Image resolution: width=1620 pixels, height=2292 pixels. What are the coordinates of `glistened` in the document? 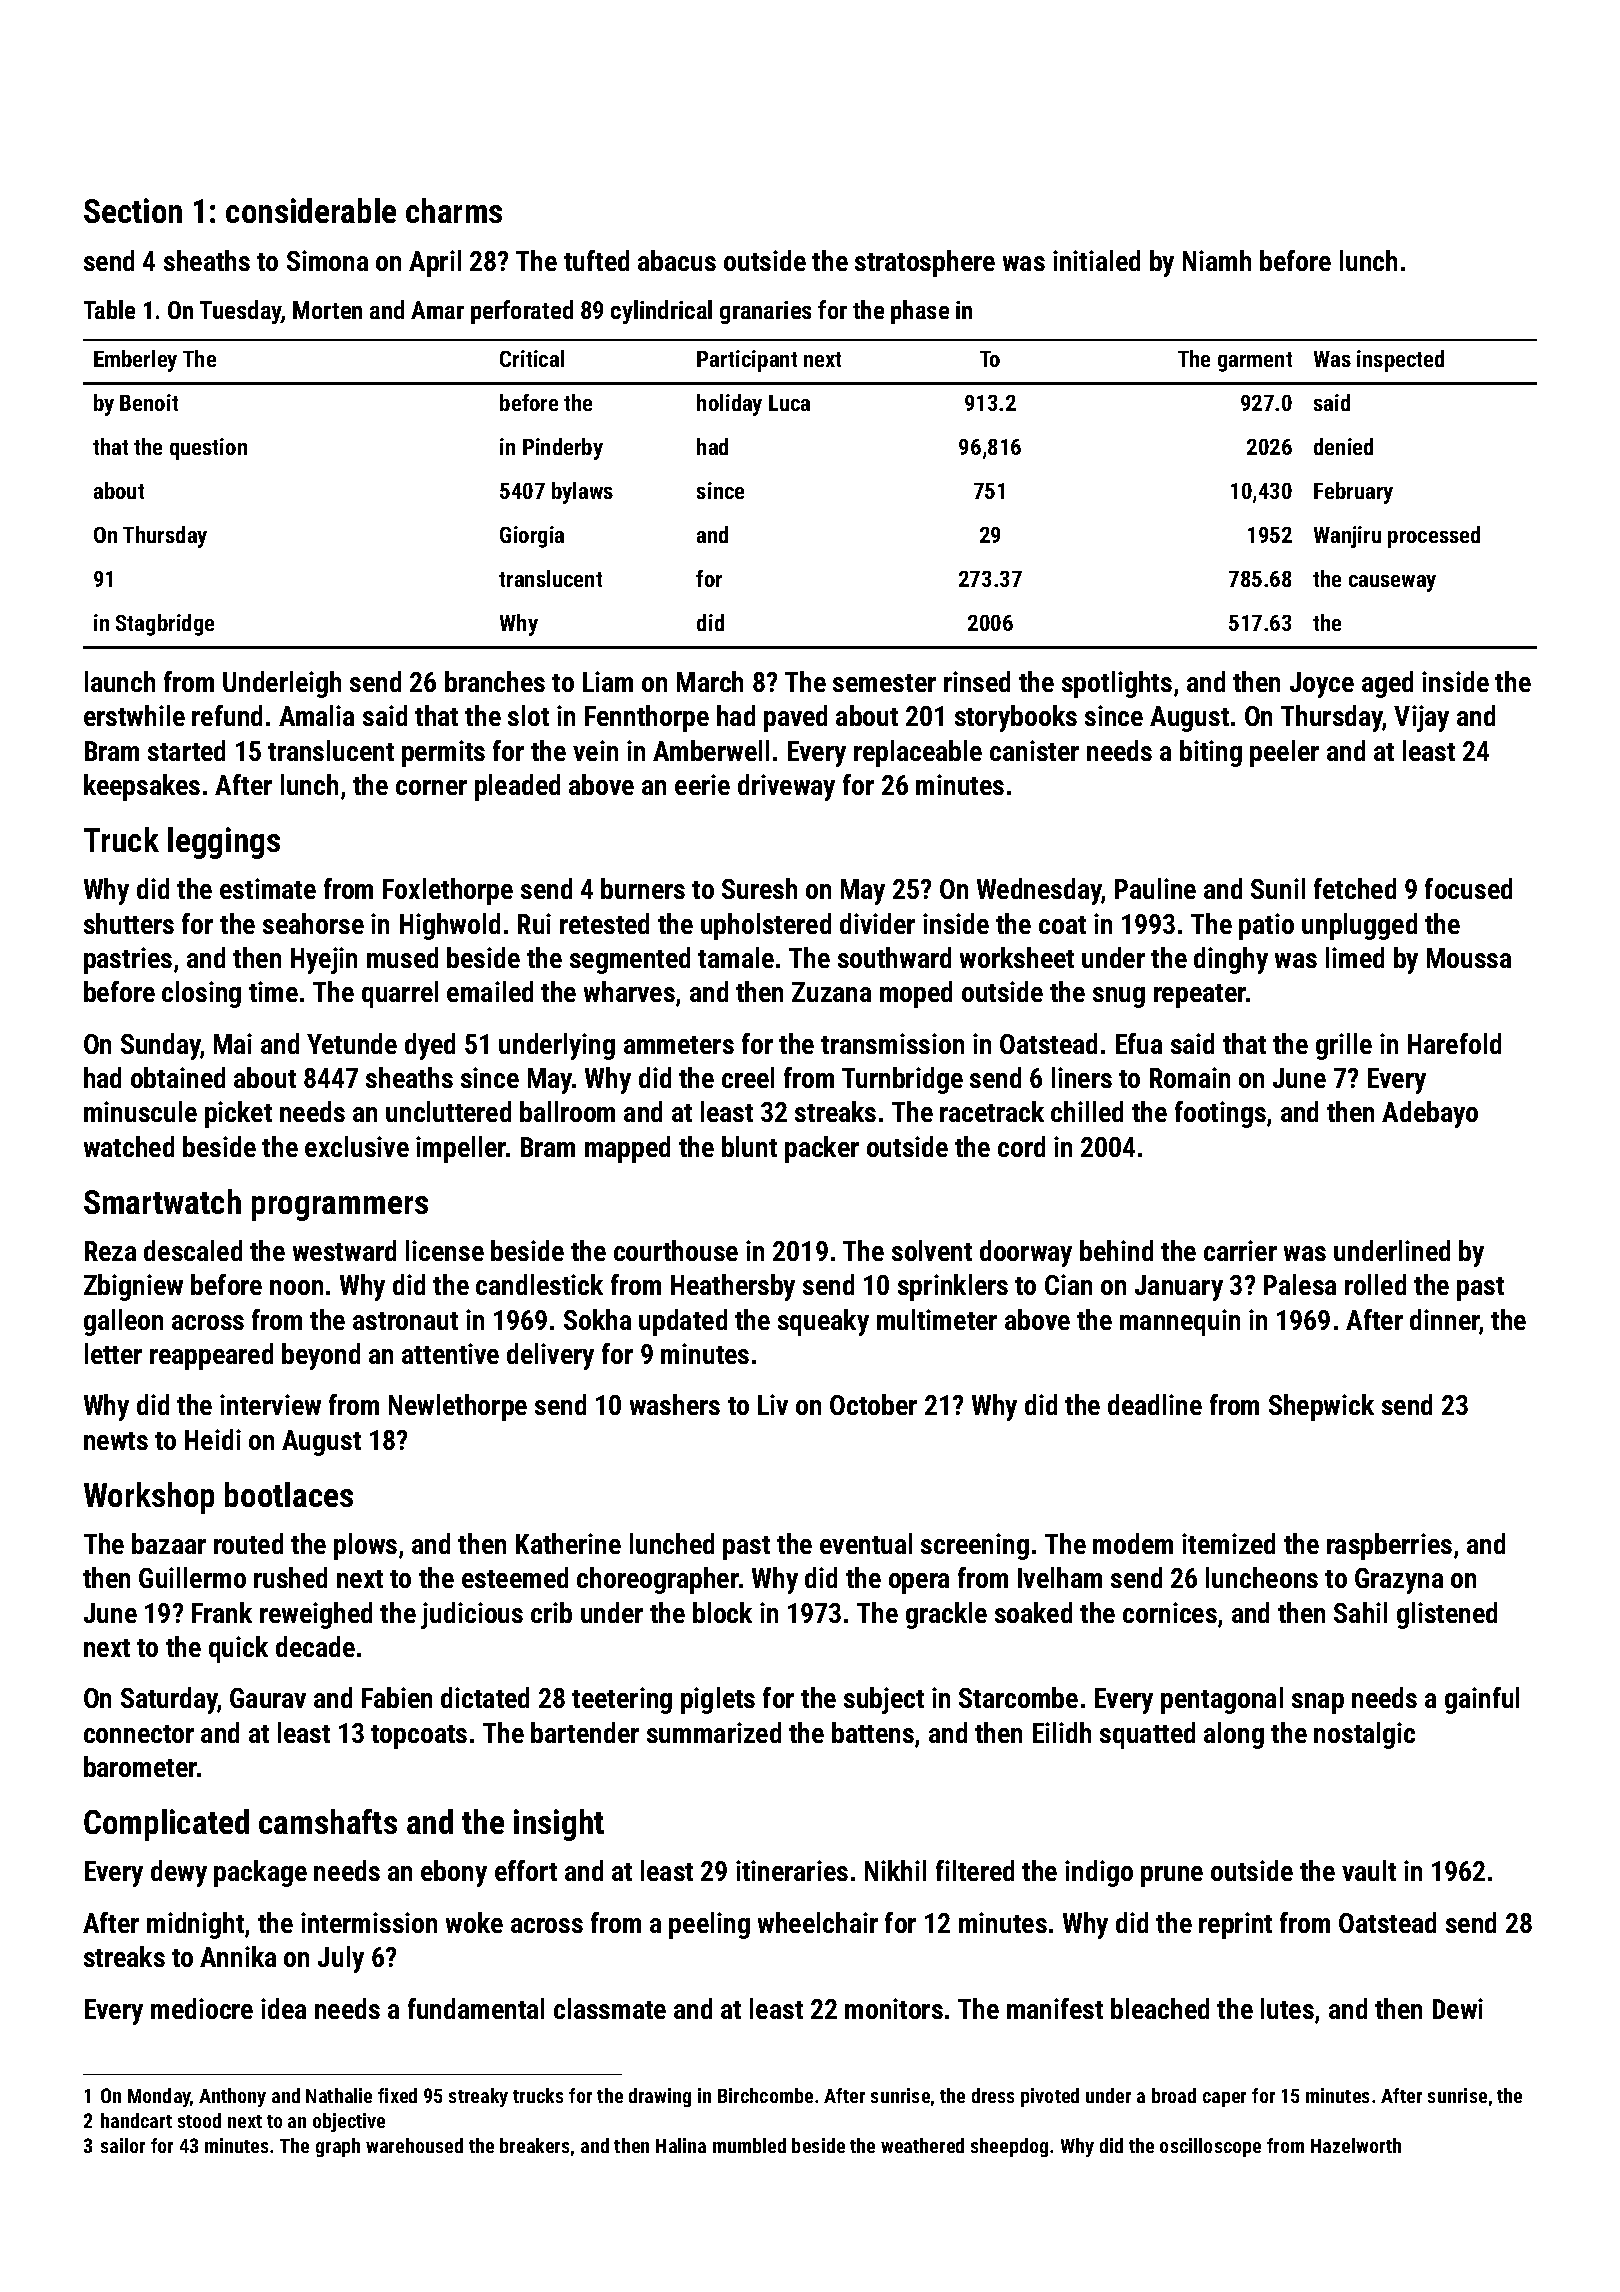 It's located at (1447, 1615).
